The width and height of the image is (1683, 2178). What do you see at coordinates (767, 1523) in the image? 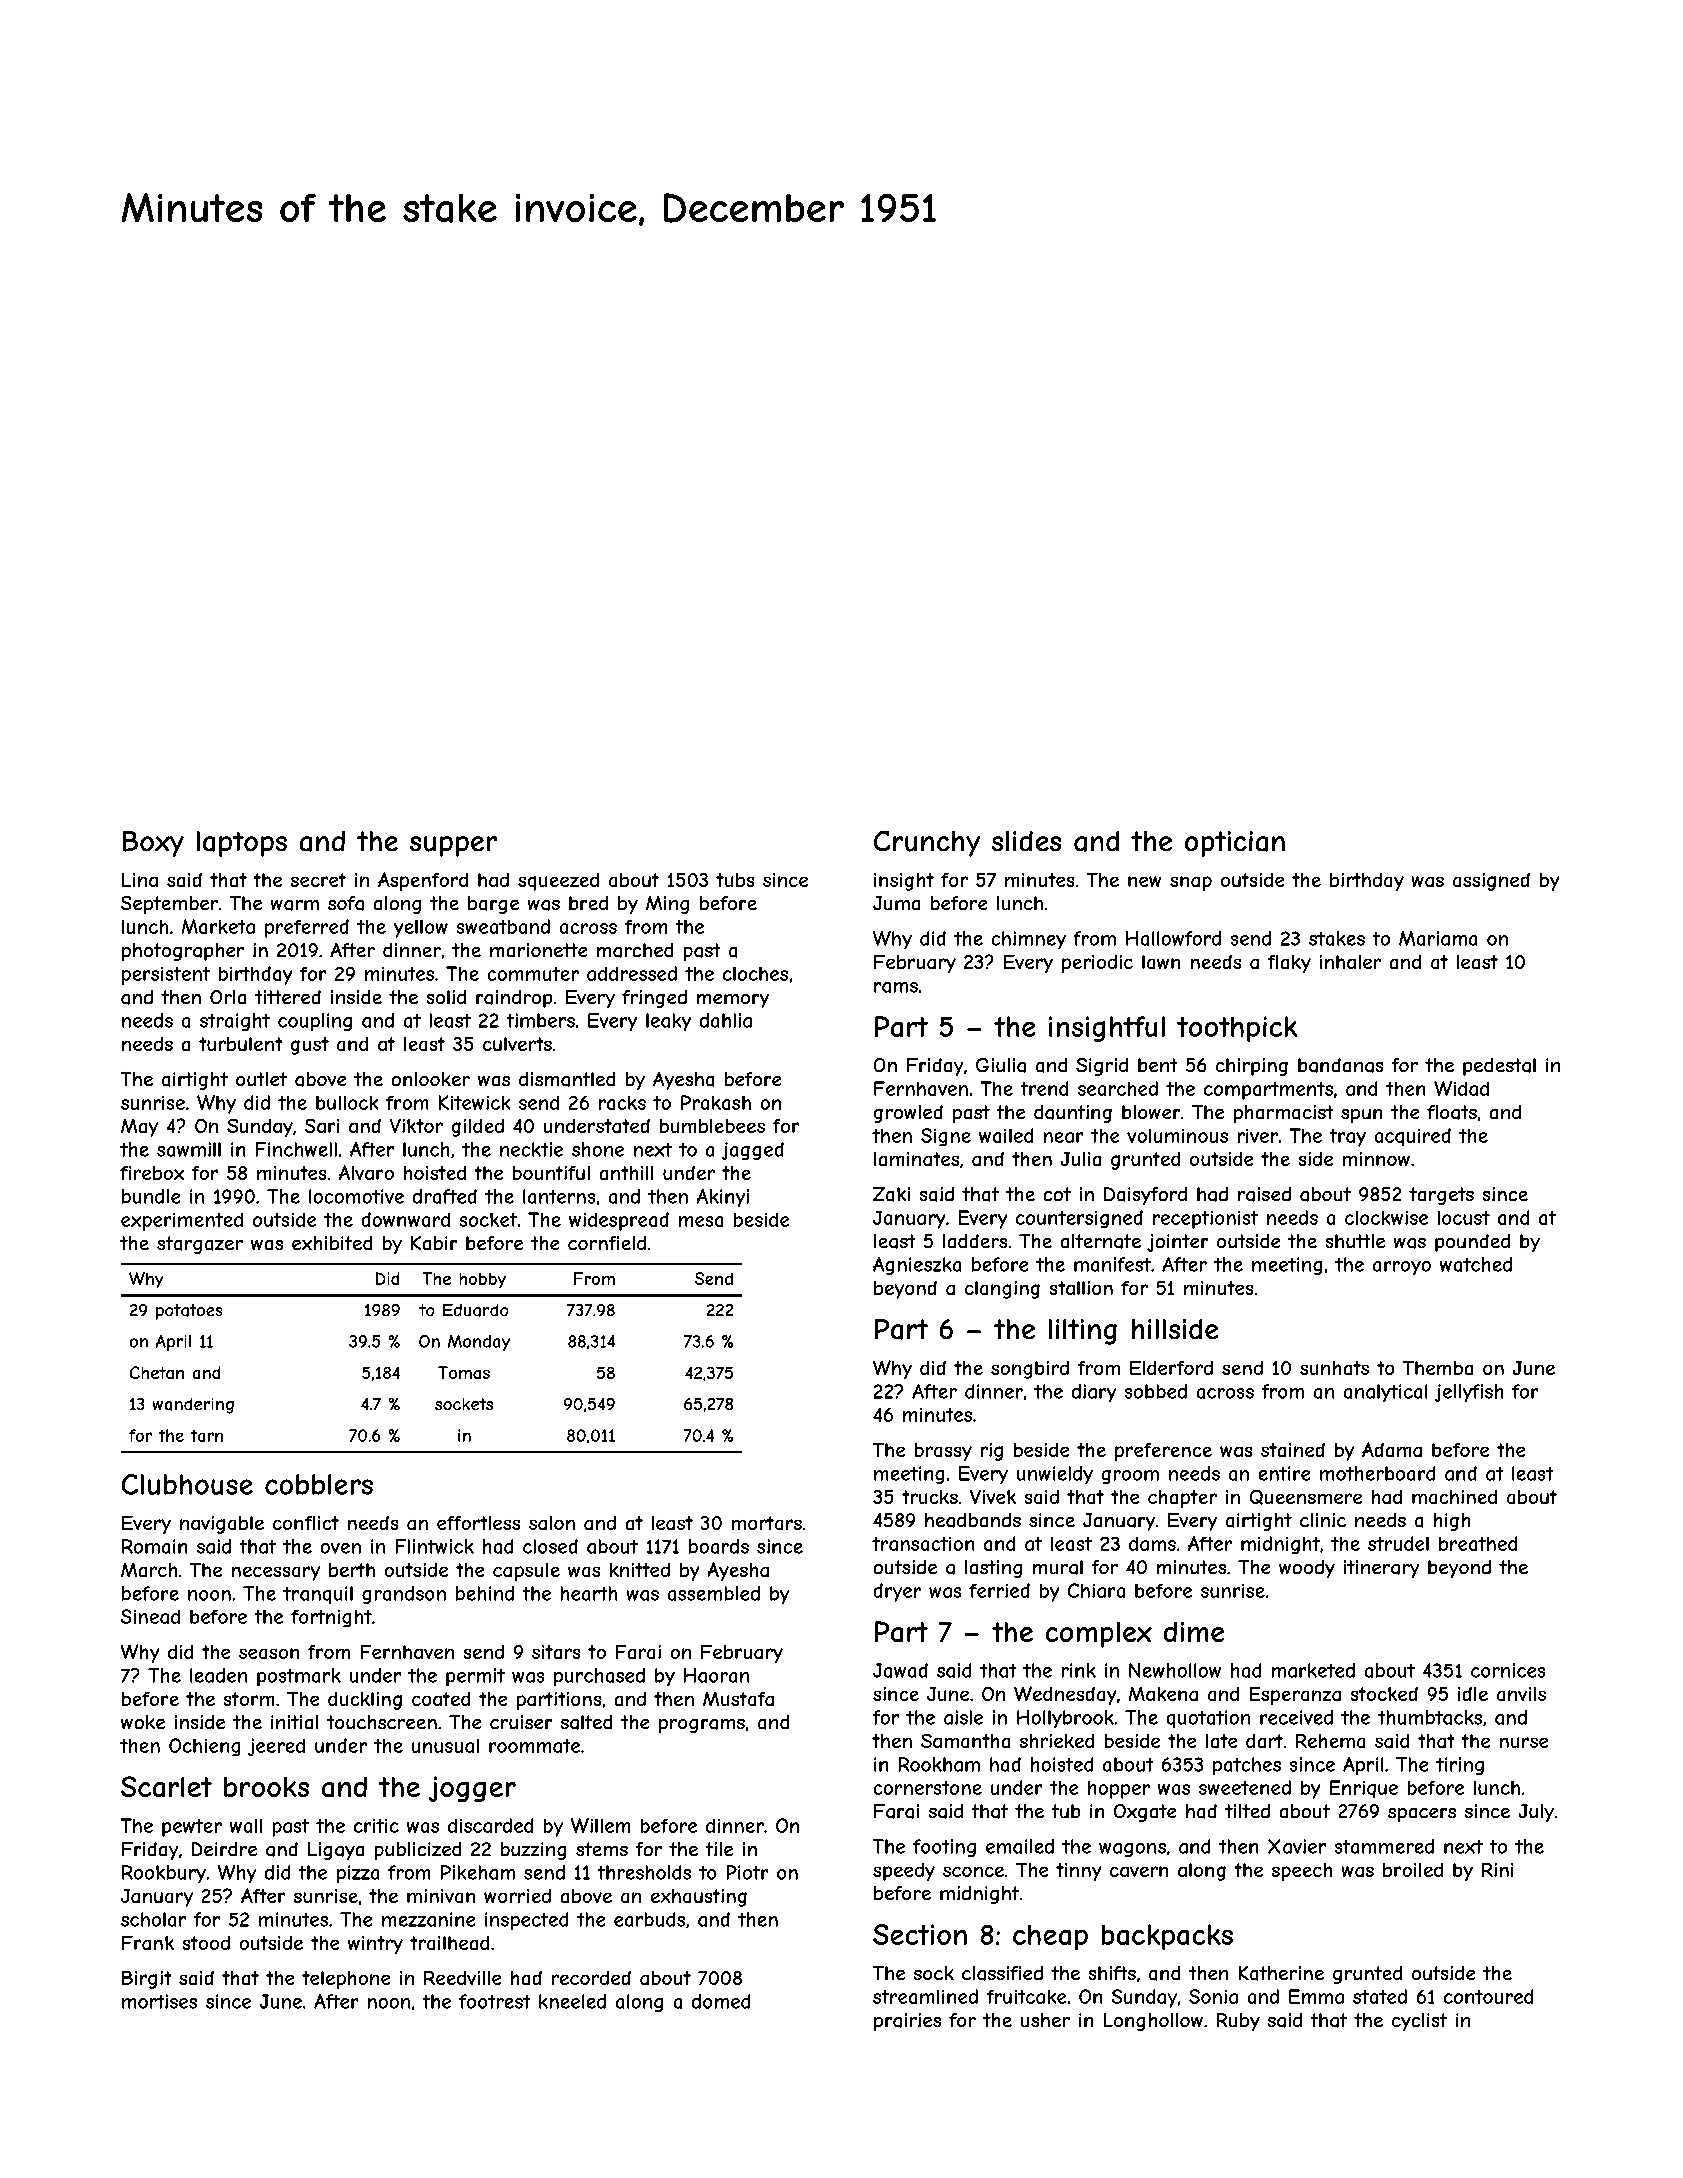
I see `mortars` at bounding box center [767, 1523].
